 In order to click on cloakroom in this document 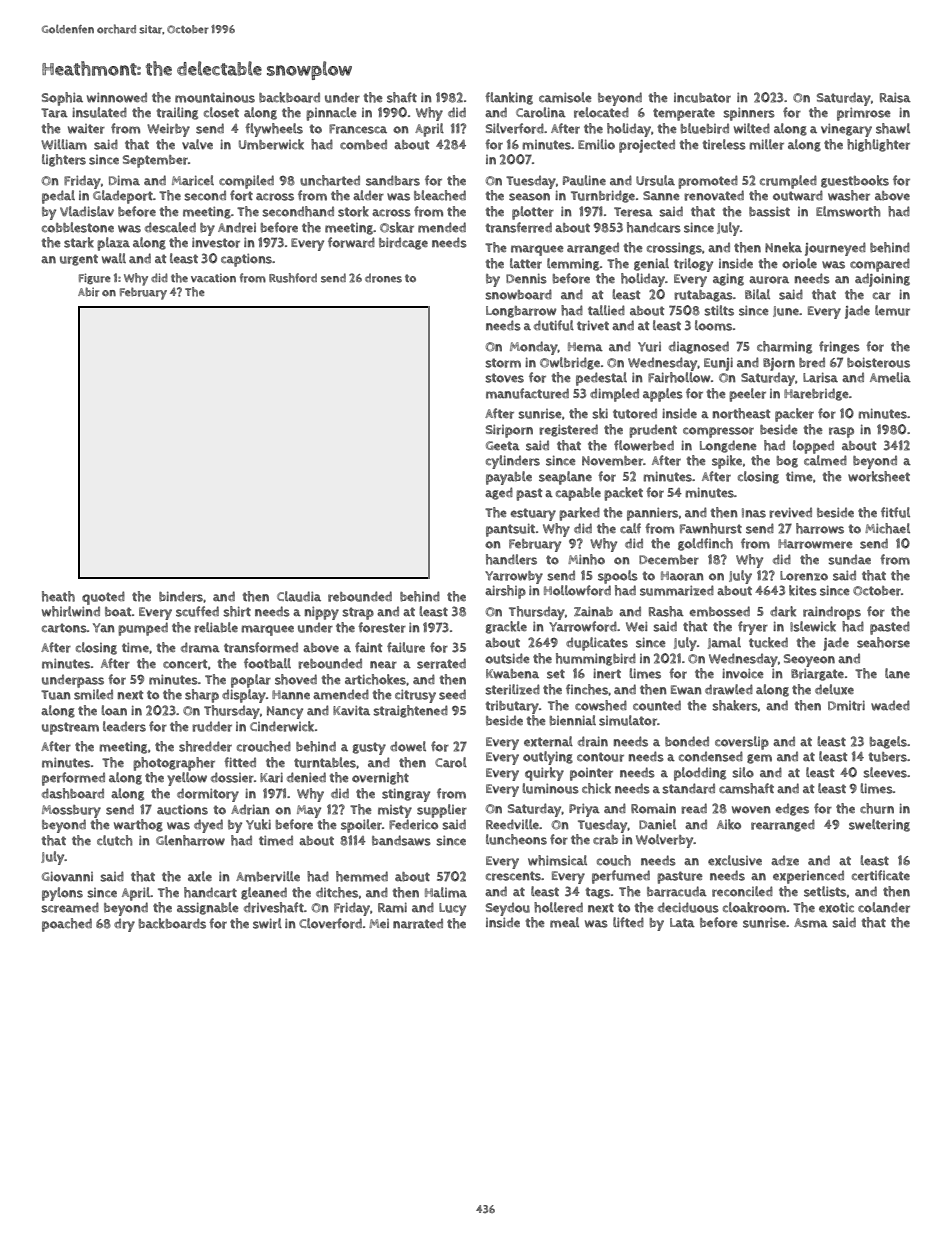, I will do `click(754, 907)`.
